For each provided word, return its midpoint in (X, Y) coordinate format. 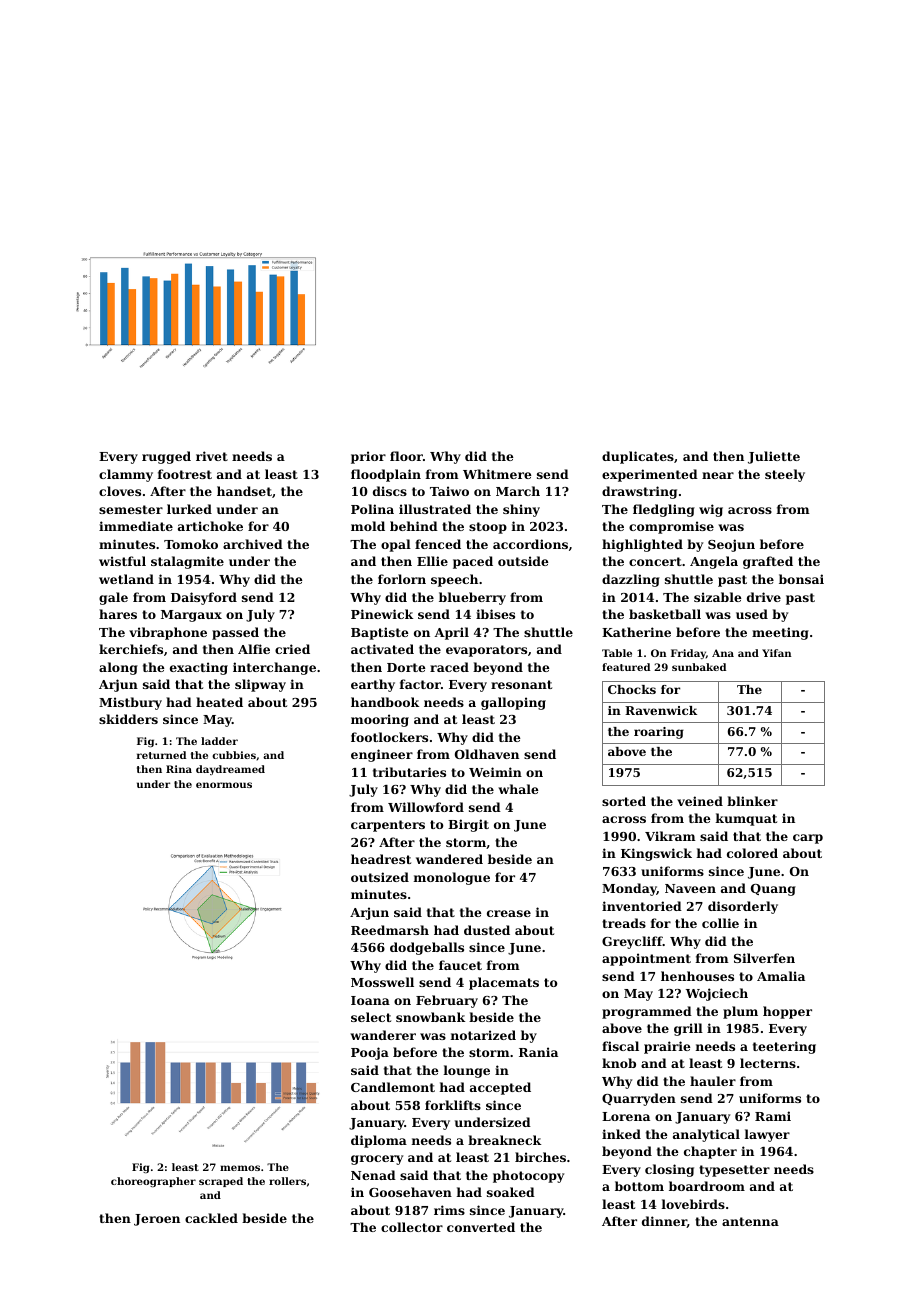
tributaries (409, 772)
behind (414, 526)
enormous (224, 785)
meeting (780, 633)
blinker (752, 801)
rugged (166, 457)
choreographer (153, 1182)
